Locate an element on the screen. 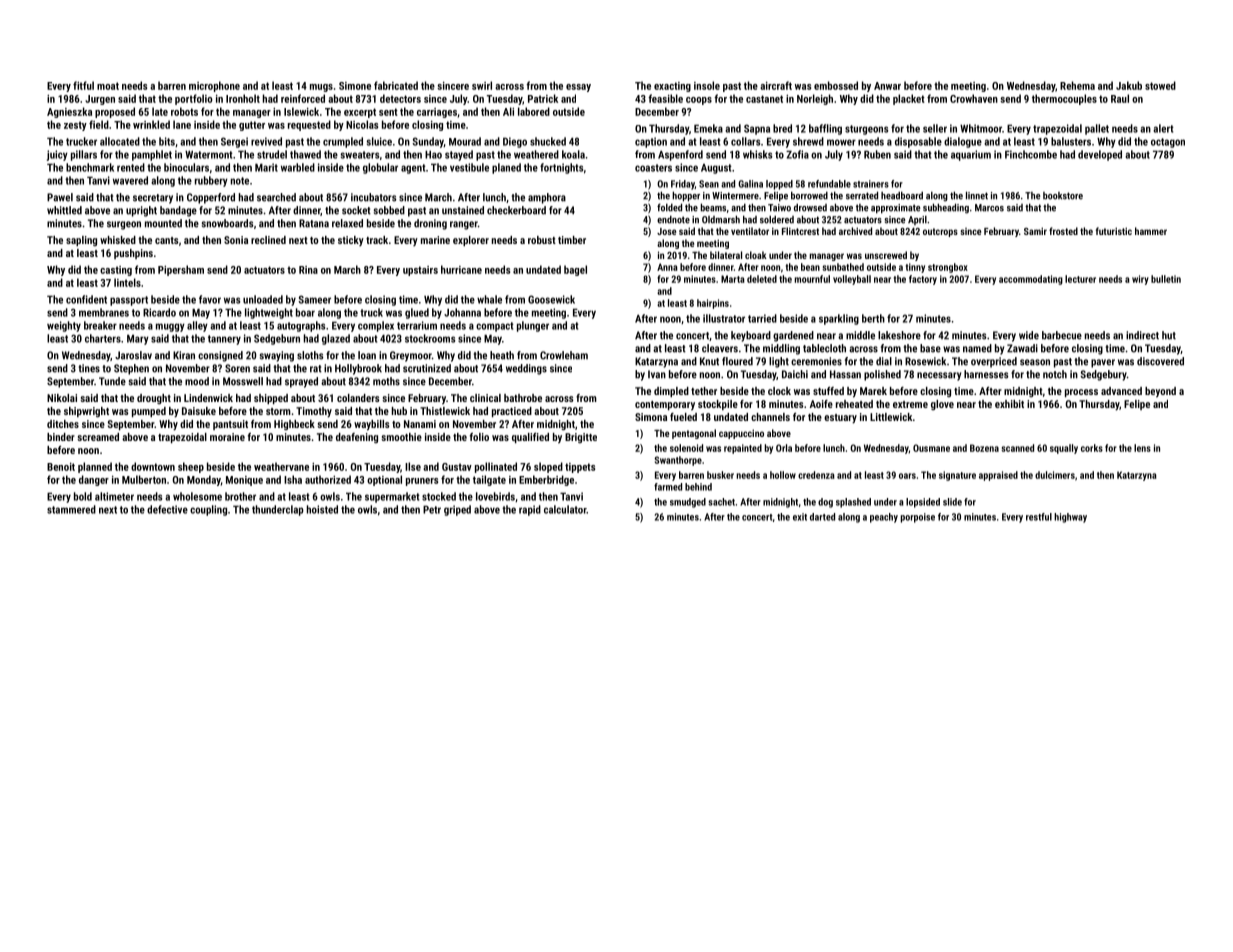 The height and width of the screenshot is (952, 1233). robots is located at coordinates (184, 111).
